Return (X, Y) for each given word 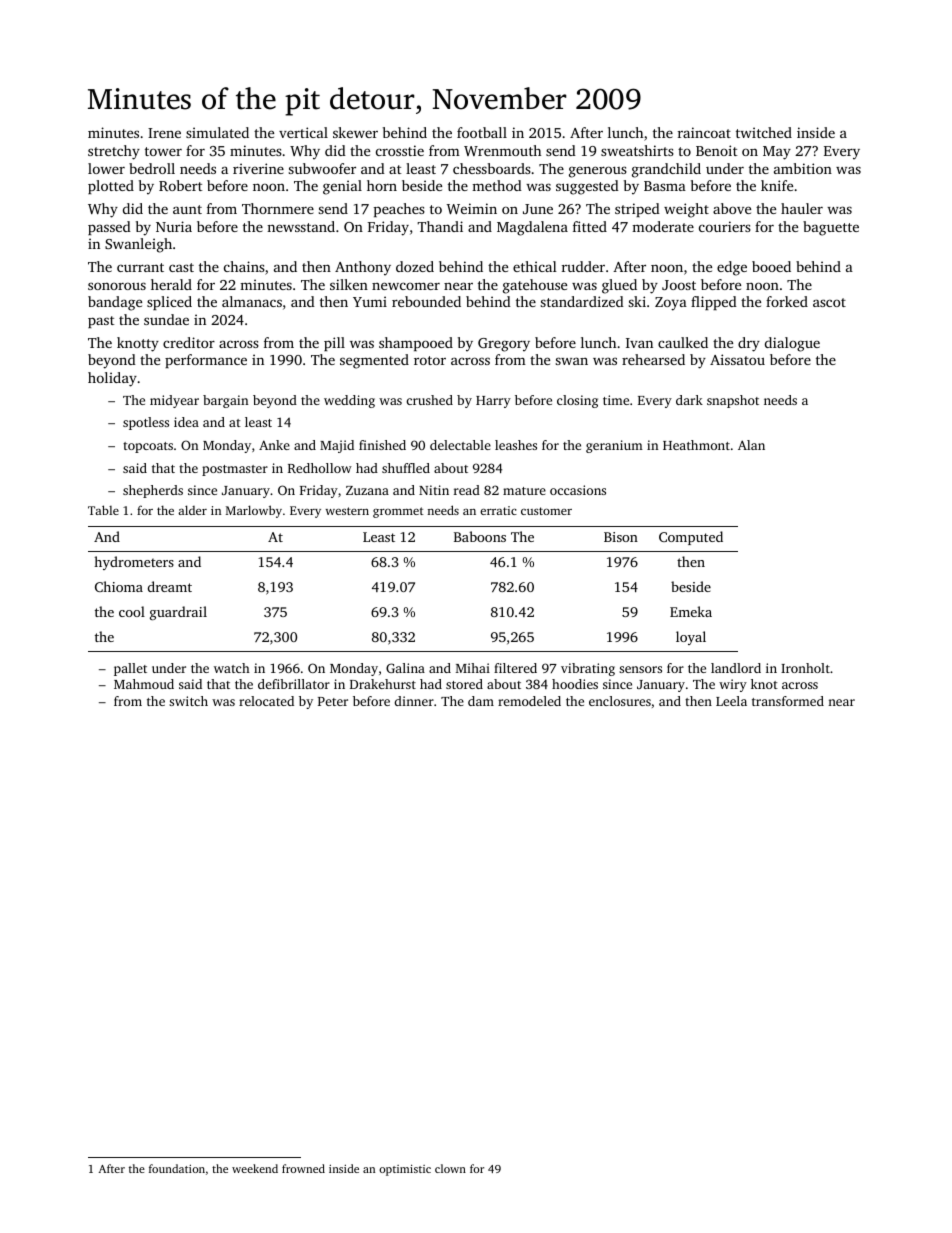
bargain (225, 401)
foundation (177, 1168)
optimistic (405, 1170)
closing (577, 401)
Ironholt (805, 668)
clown (450, 1168)
